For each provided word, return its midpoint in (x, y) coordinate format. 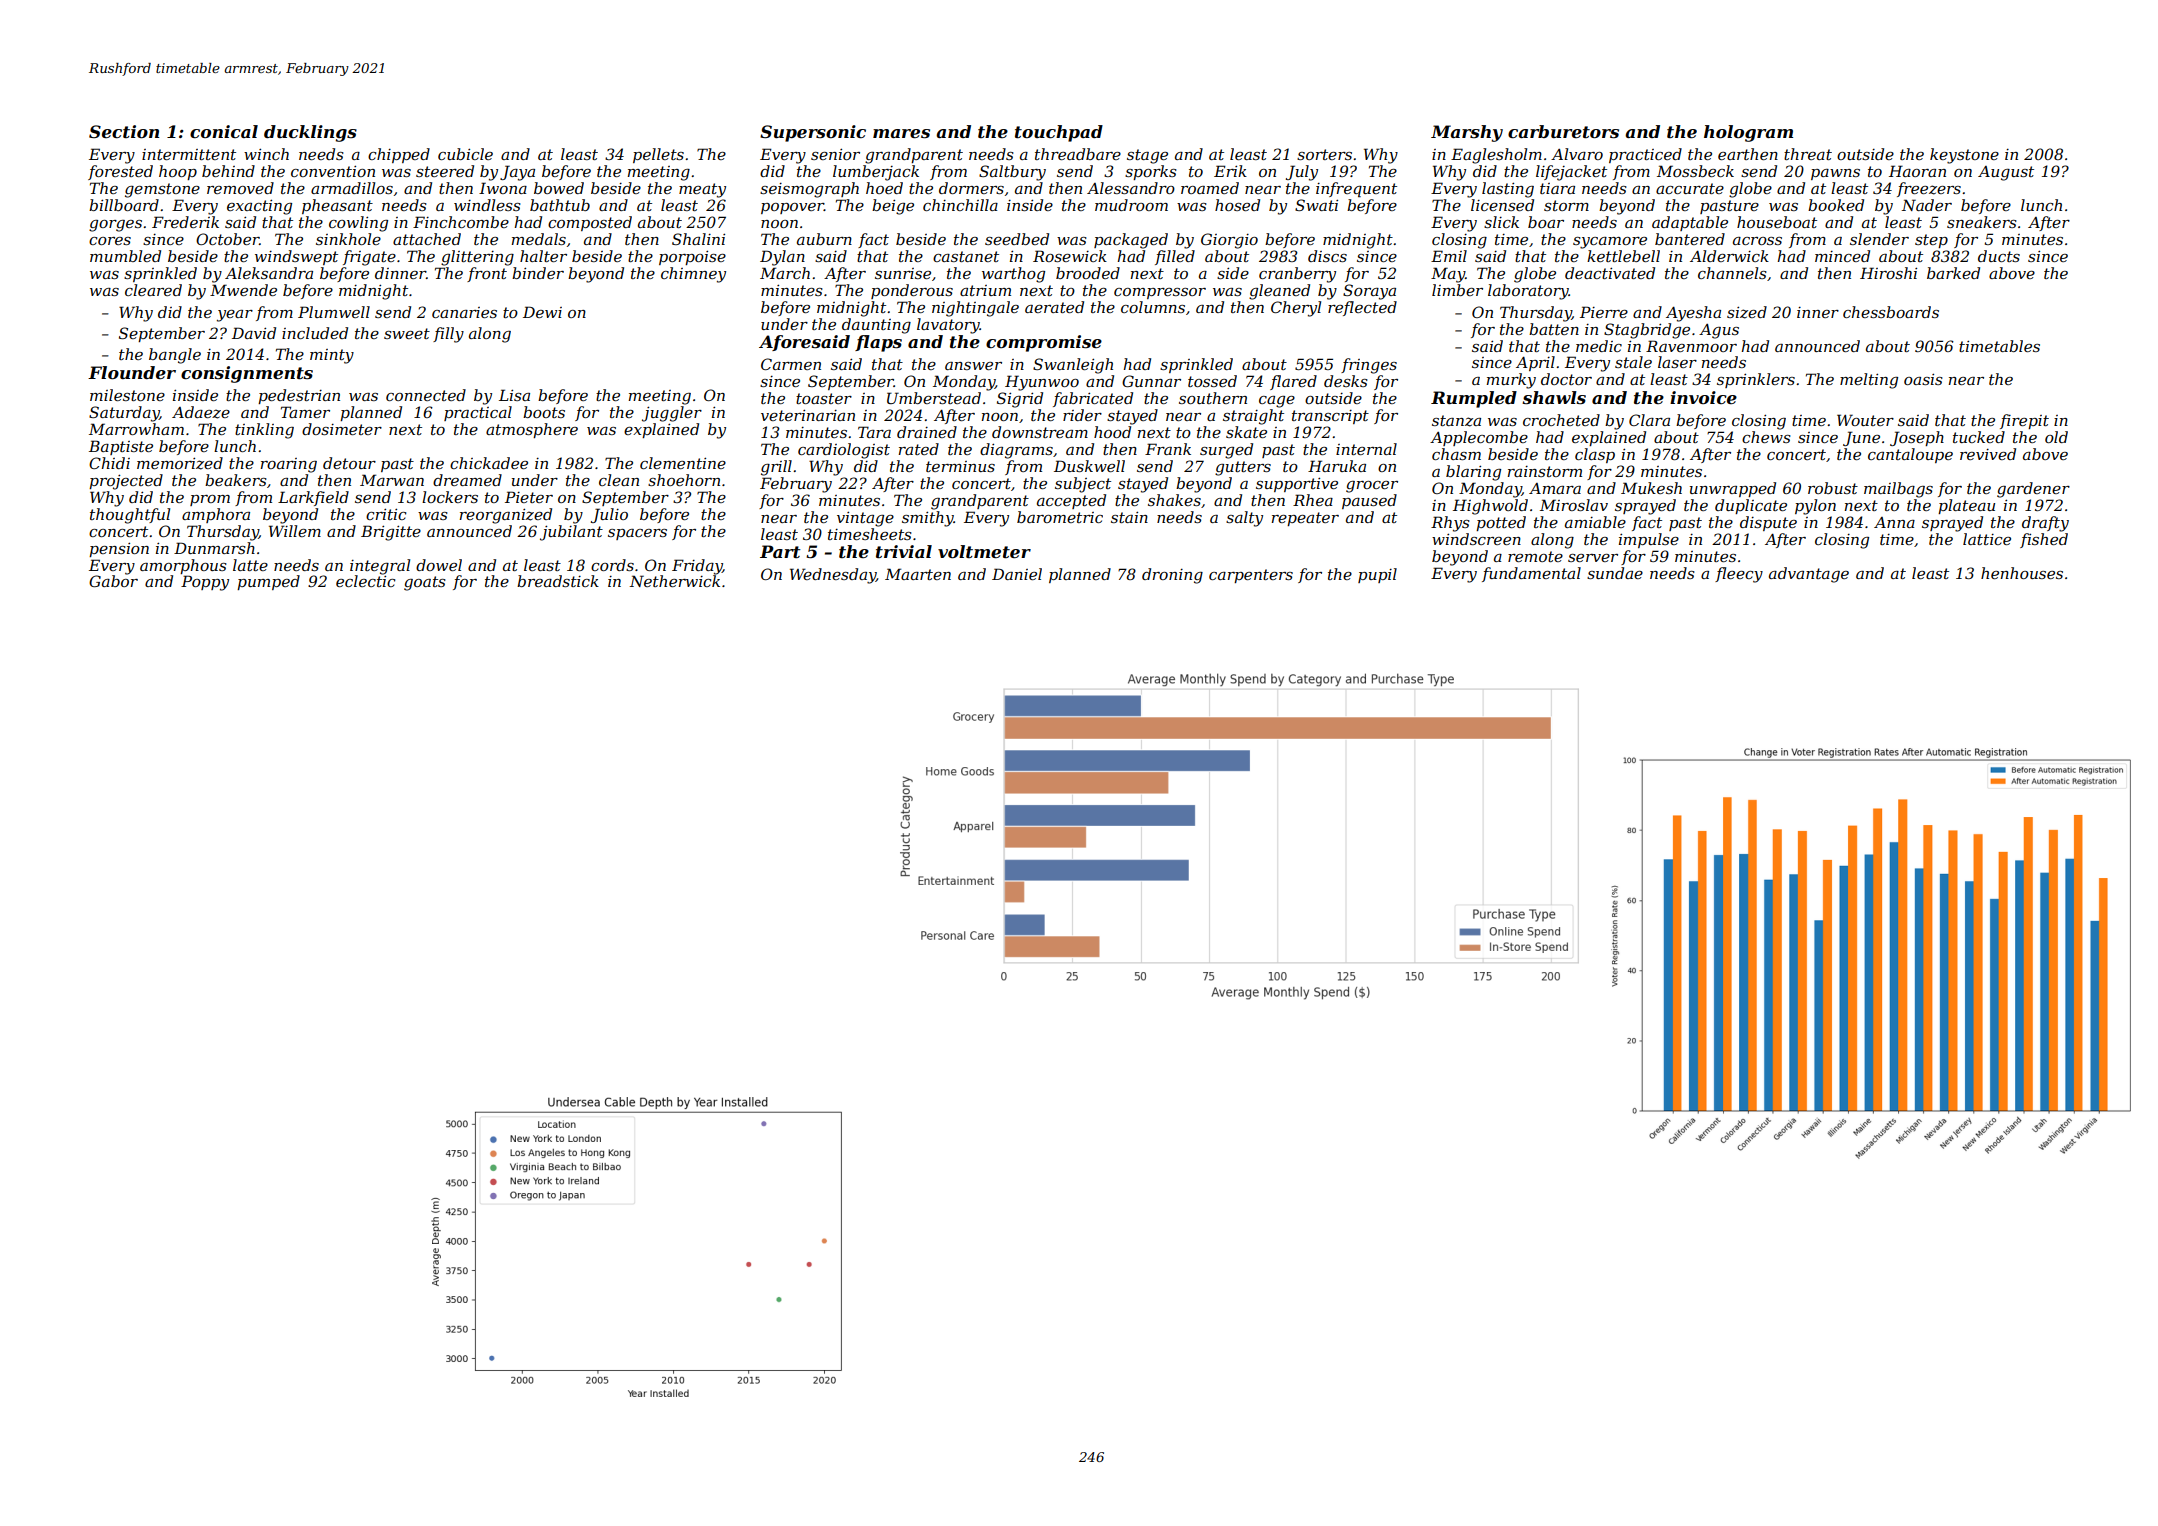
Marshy (1467, 133)
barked (1953, 273)
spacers (637, 534)
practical (478, 413)
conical (224, 131)
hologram (1748, 133)
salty (1244, 519)
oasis (1923, 379)
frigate (369, 258)
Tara (874, 432)
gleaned (1279, 292)
